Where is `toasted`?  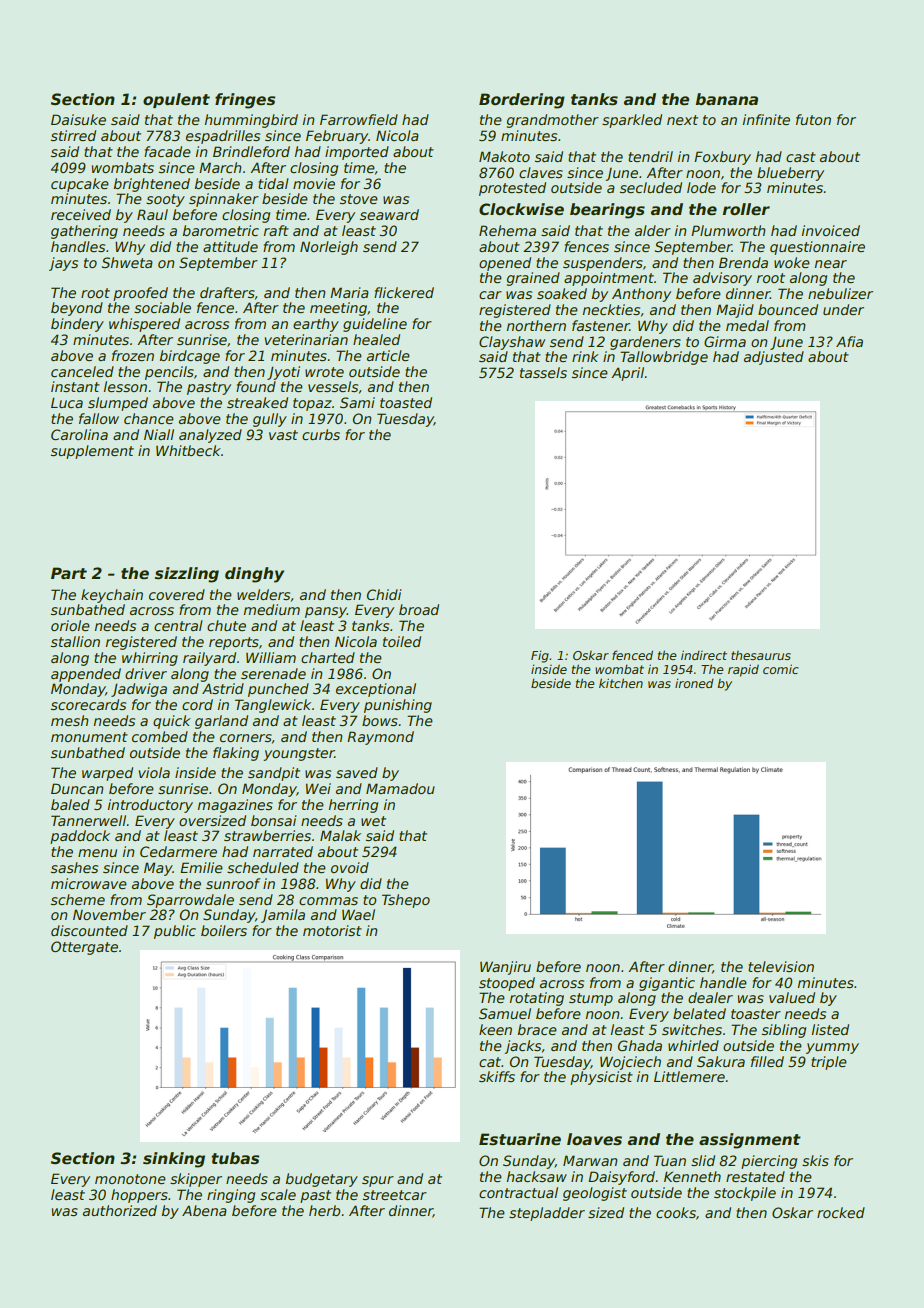
toasted is located at coordinates (406, 402).
